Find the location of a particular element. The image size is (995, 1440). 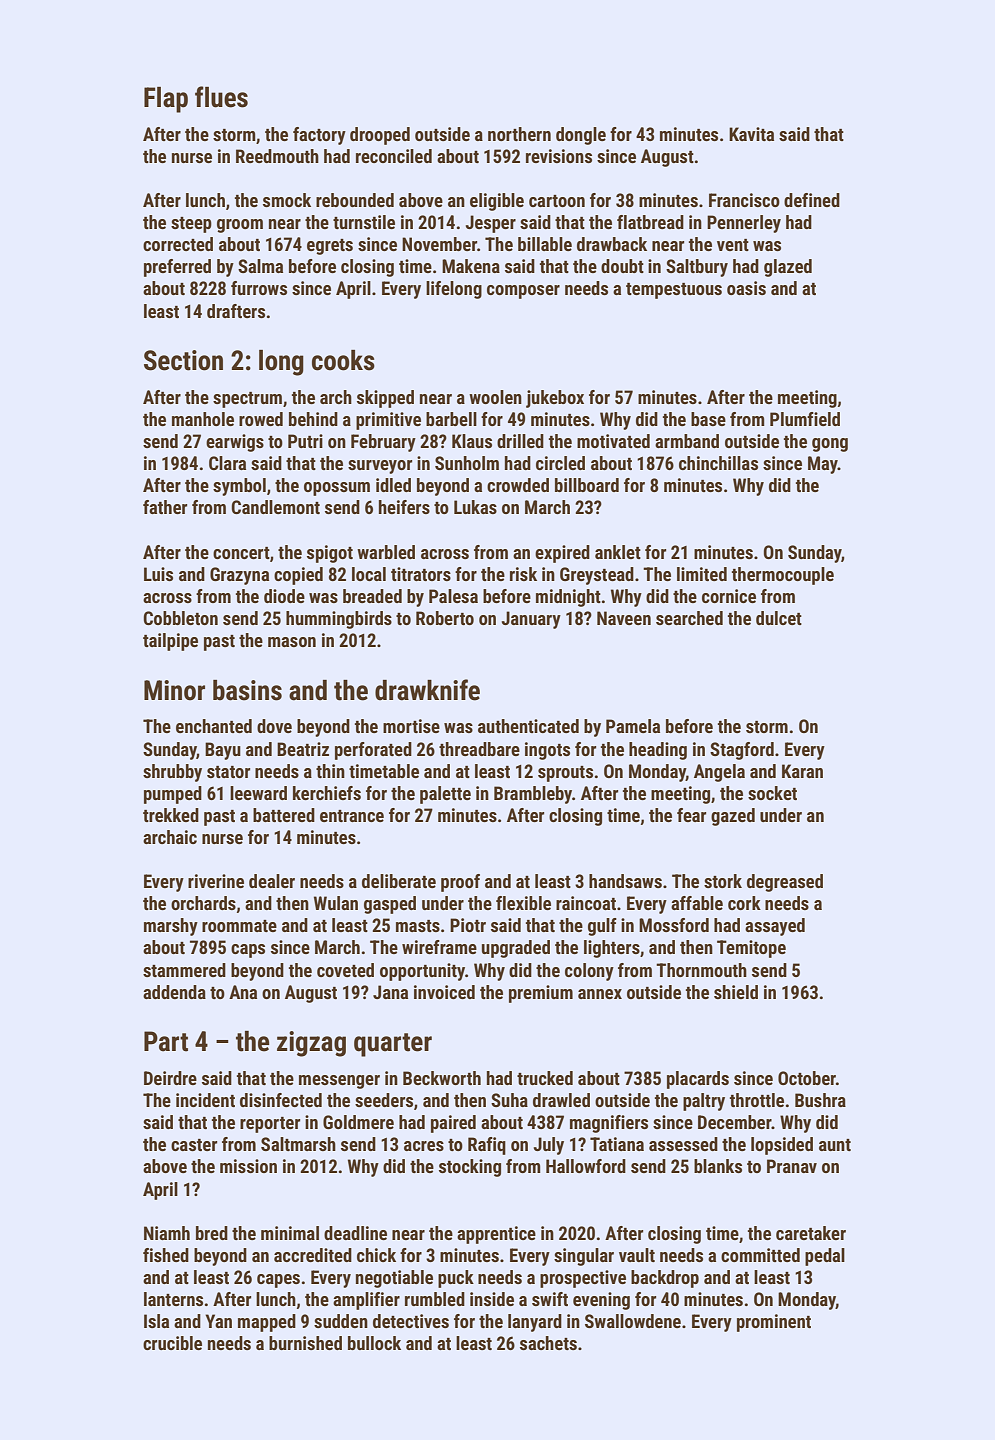

rebounded is located at coordinates (355, 200).
